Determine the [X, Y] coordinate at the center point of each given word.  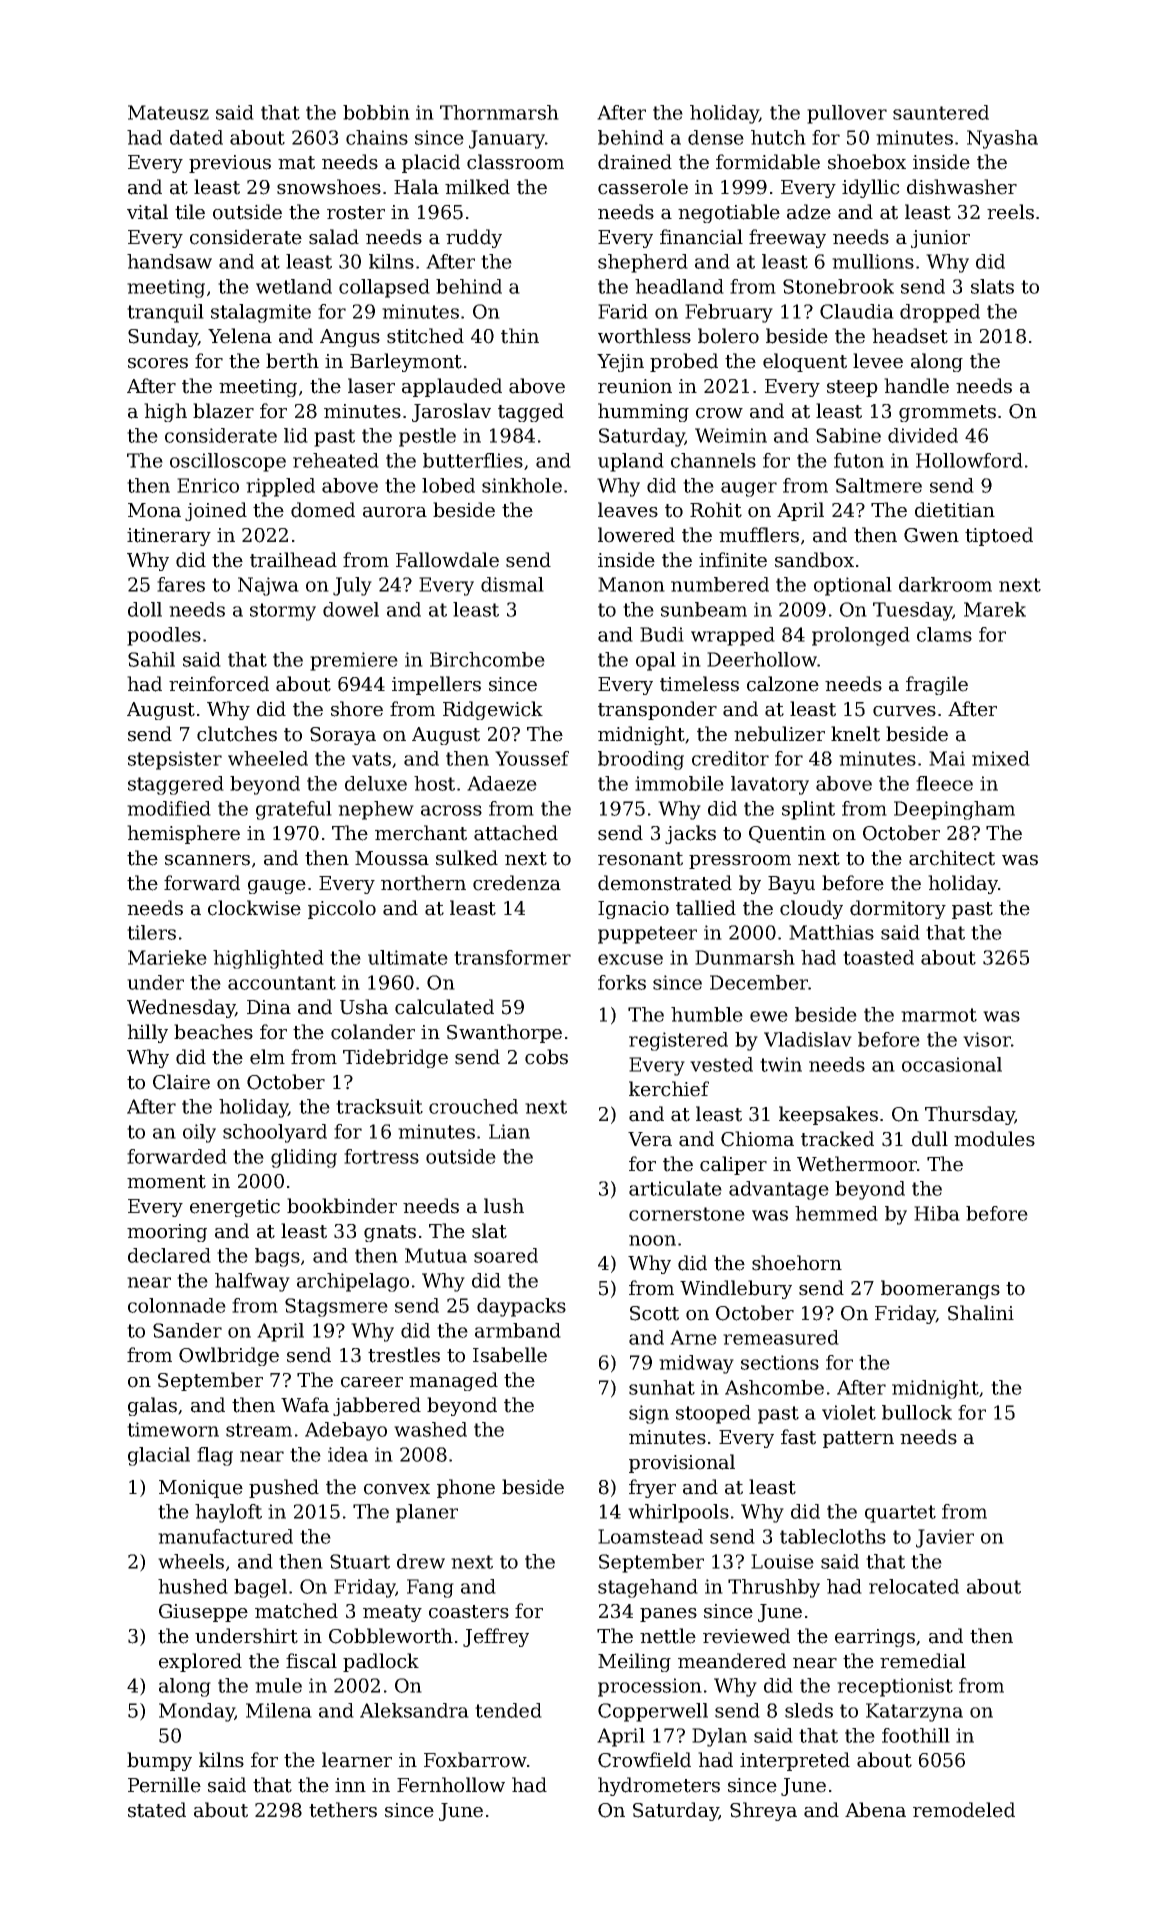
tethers [343, 1810]
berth [292, 361]
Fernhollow [451, 1785]
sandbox [814, 560]
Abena [875, 1810]
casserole [643, 187]
